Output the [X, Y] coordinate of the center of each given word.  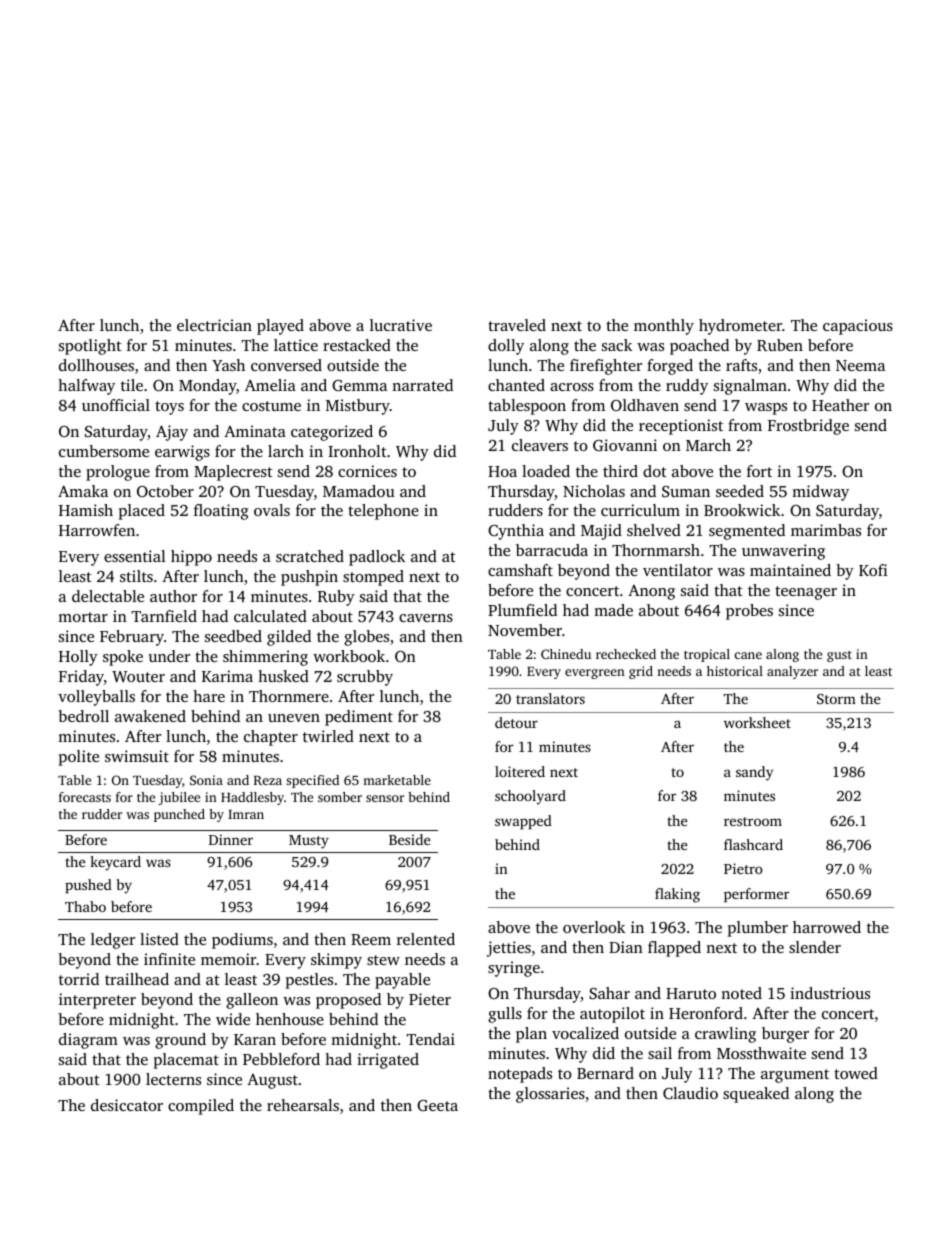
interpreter [97, 1001]
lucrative [401, 325]
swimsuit [137, 756]
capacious [858, 327]
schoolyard [530, 797]
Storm [836, 699]
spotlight [90, 347]
